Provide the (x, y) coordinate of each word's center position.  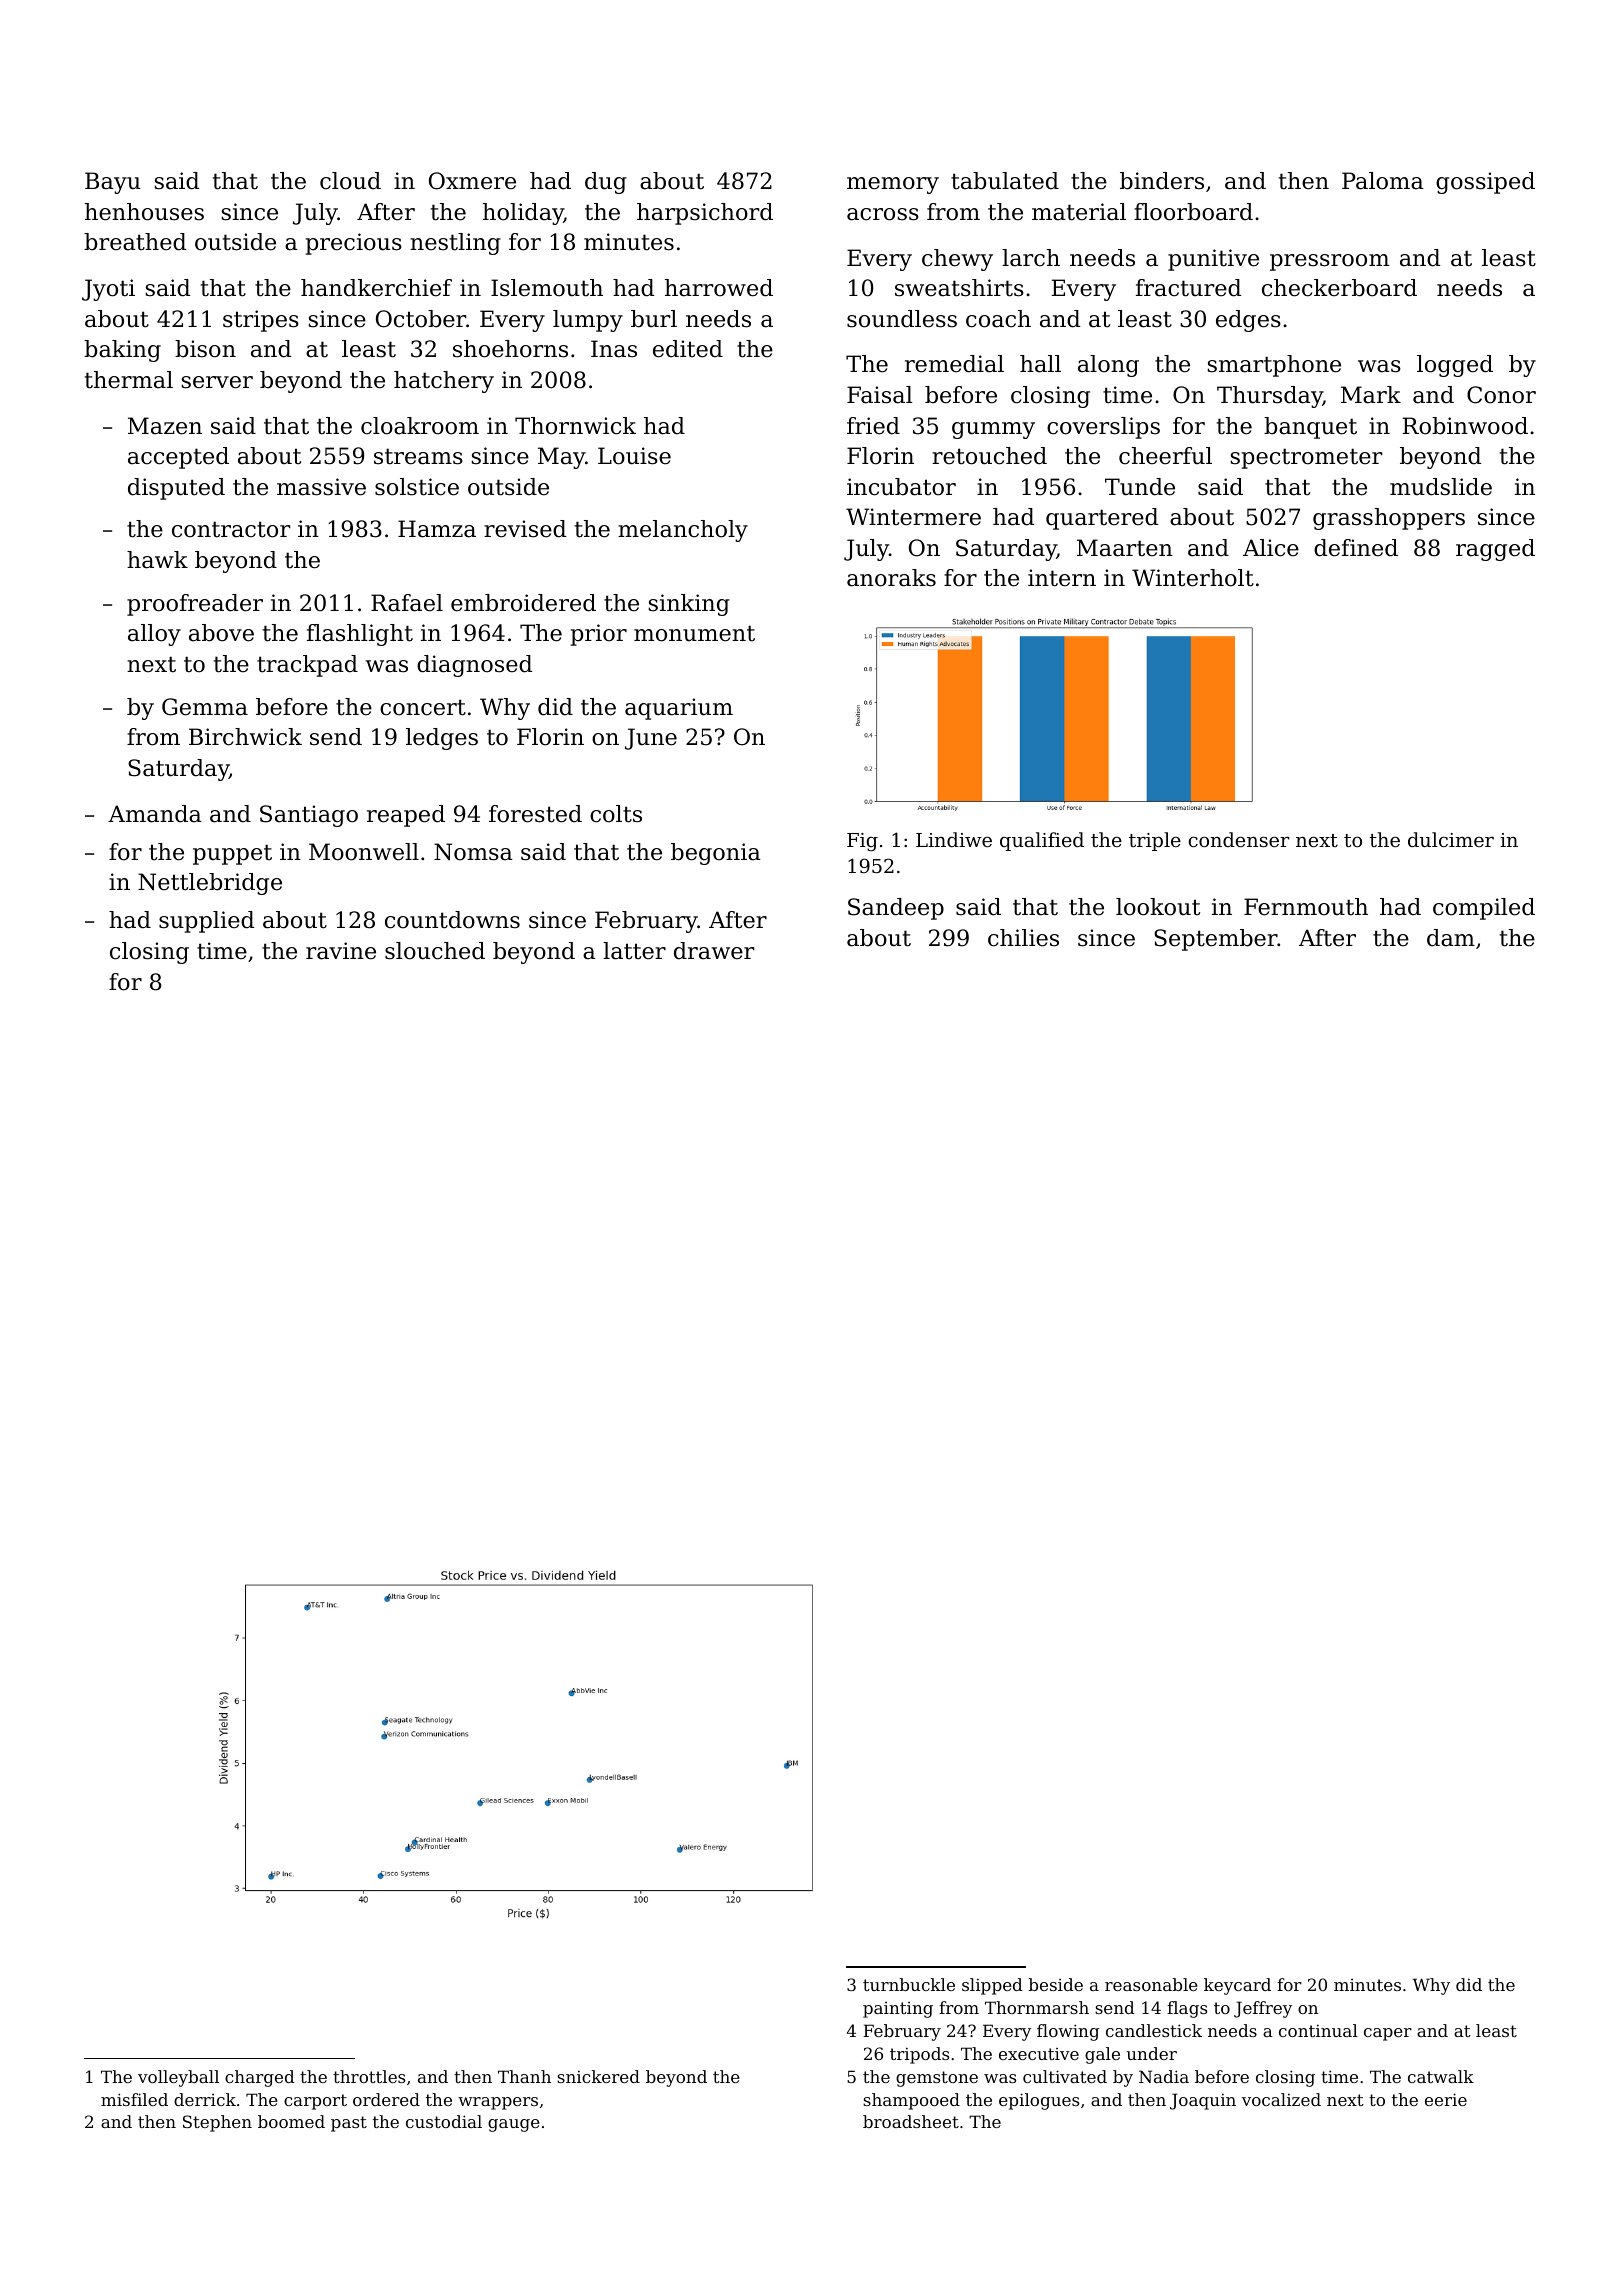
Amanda (155, 814)
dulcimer (1451, 839)
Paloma (1383, 181)
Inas (614, 349)
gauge (514, 2125)
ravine (341, 951)
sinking (689, 605)
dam (1451, 938)
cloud (350, 181)
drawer (714, 951)
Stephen (217, 2123)
